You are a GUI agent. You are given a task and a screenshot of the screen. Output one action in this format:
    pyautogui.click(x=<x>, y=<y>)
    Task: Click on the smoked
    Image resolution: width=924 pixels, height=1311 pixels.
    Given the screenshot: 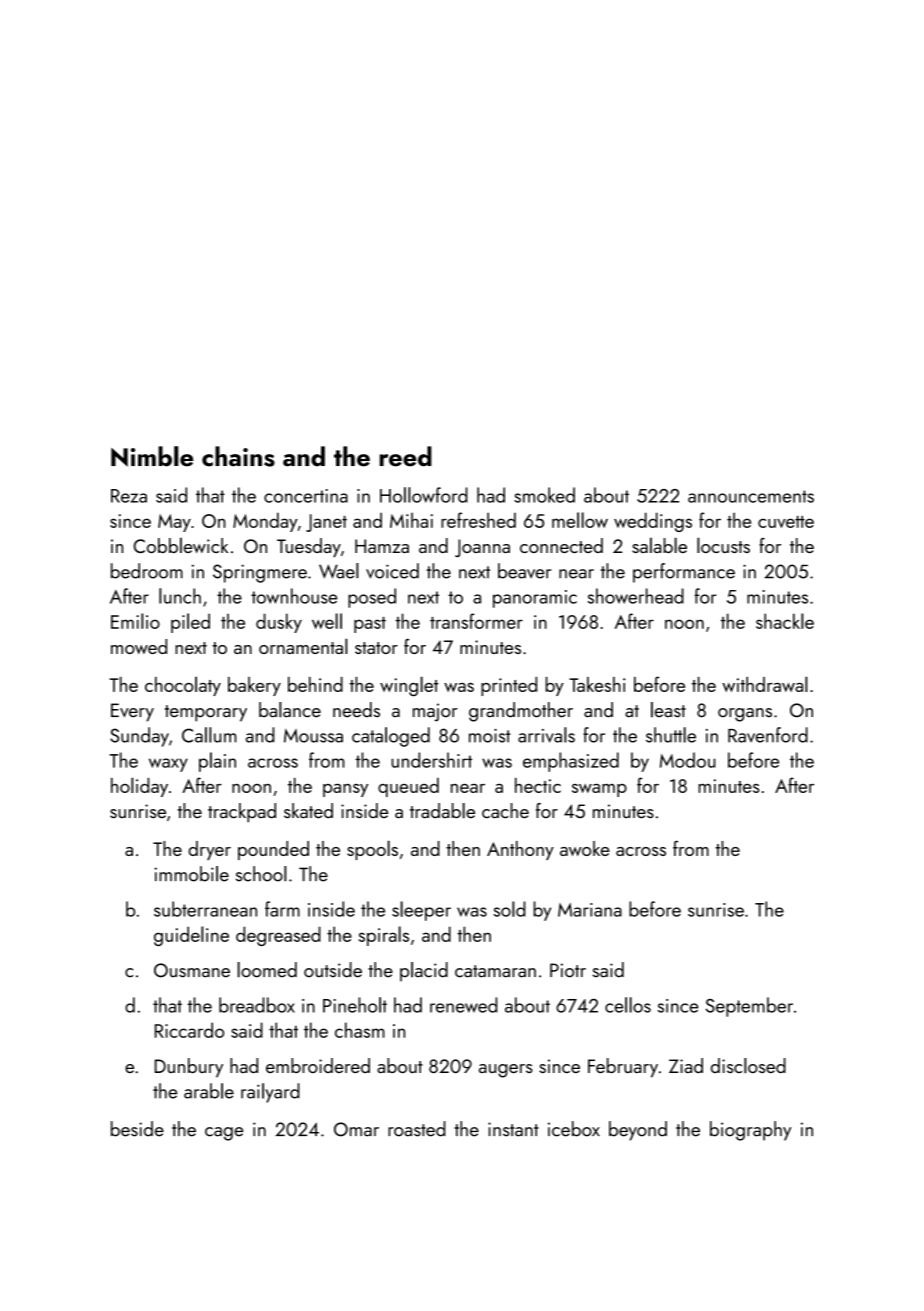 What is the action you would take?
    pyautogui.click(x=544, y=495)
